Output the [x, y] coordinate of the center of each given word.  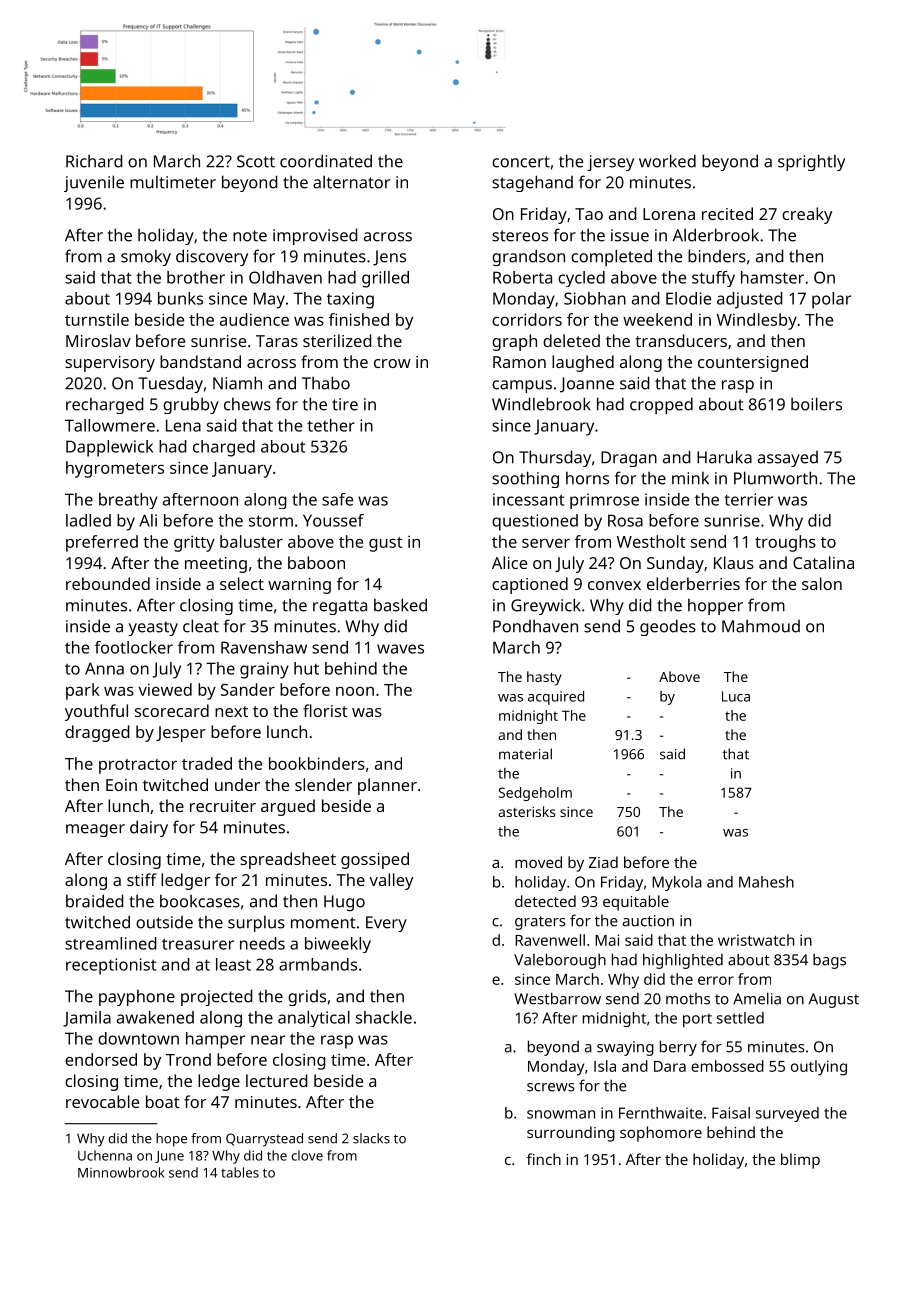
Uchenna [105, 1155]
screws [551, 1087]
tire [345, 404]
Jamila [87, 1019]
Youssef [333, 520]
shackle [384, 1017]
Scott [256, 161]
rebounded [108, 583]
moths [688, 999]
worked [667, 161]
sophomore [661, 1134]
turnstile [97, 319]
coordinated [326, 161]
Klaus [734, 562]
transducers [681, 340]
